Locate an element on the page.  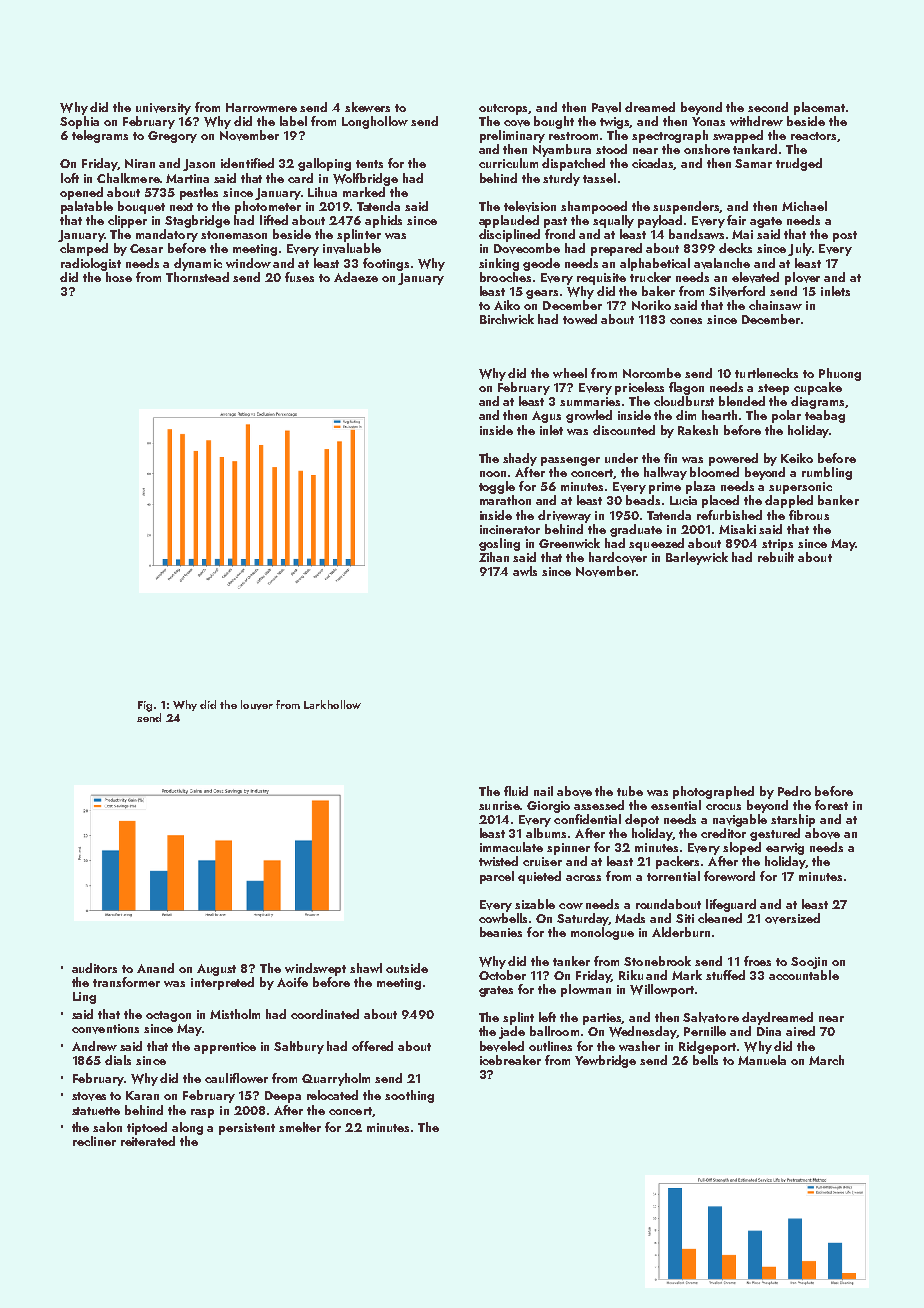
auditors is located at coordinates (94, 968).
